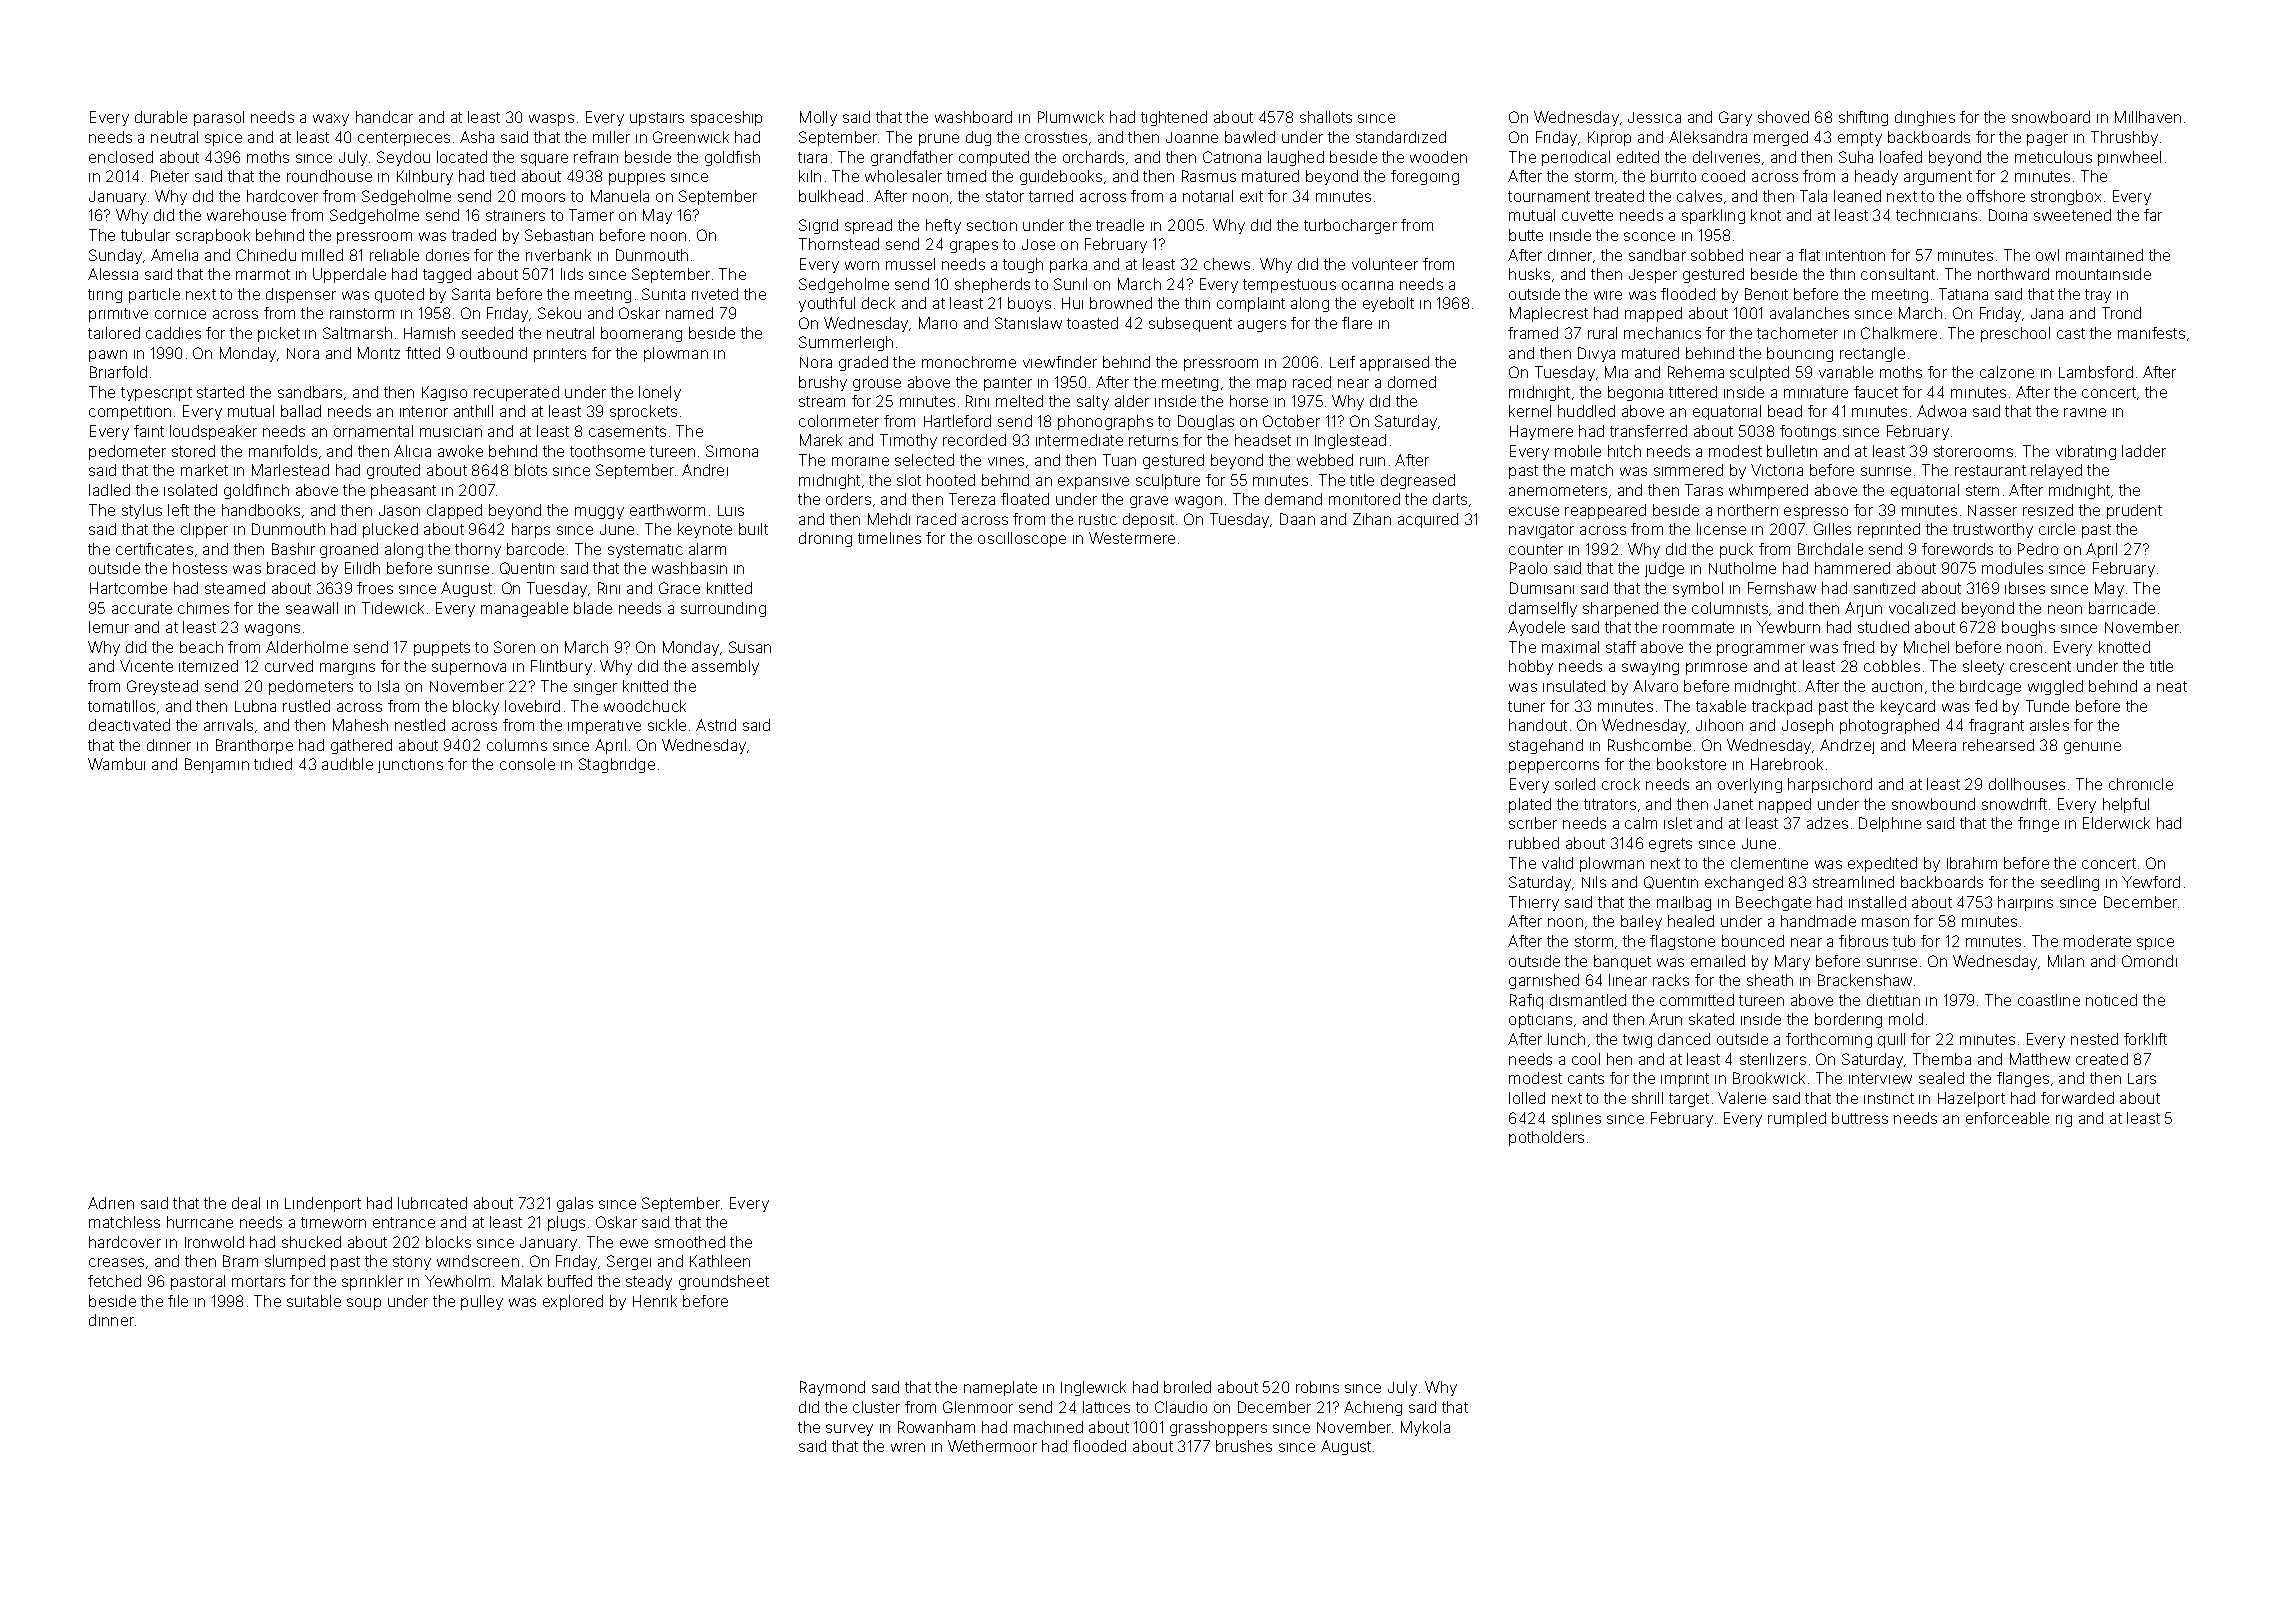 This page has height=1614, width=2282. Describe the element at coordinates (1530, 805) in the page. I see `plated` at that location.
